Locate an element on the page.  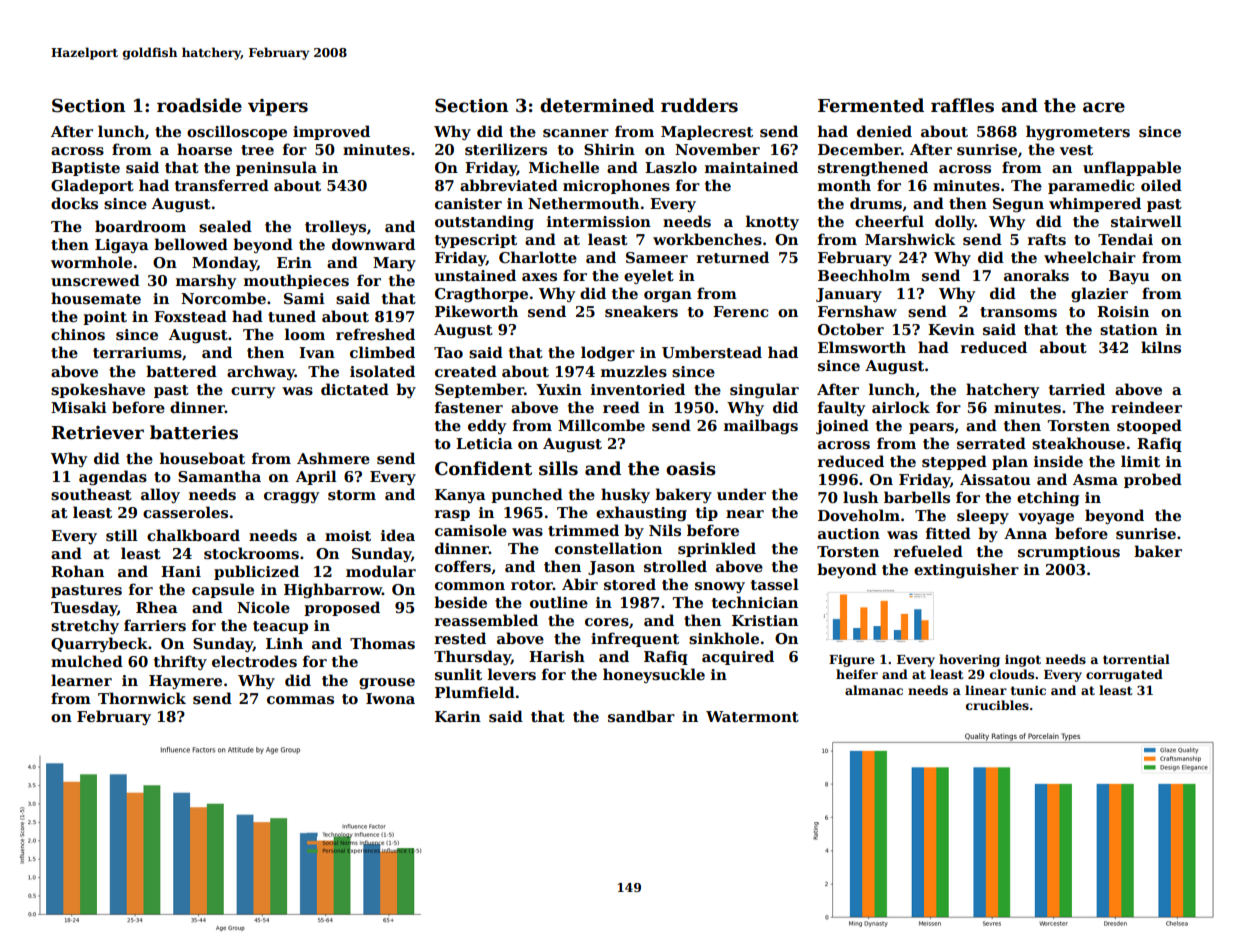
sandbar is located at coordinates (641, 716).
